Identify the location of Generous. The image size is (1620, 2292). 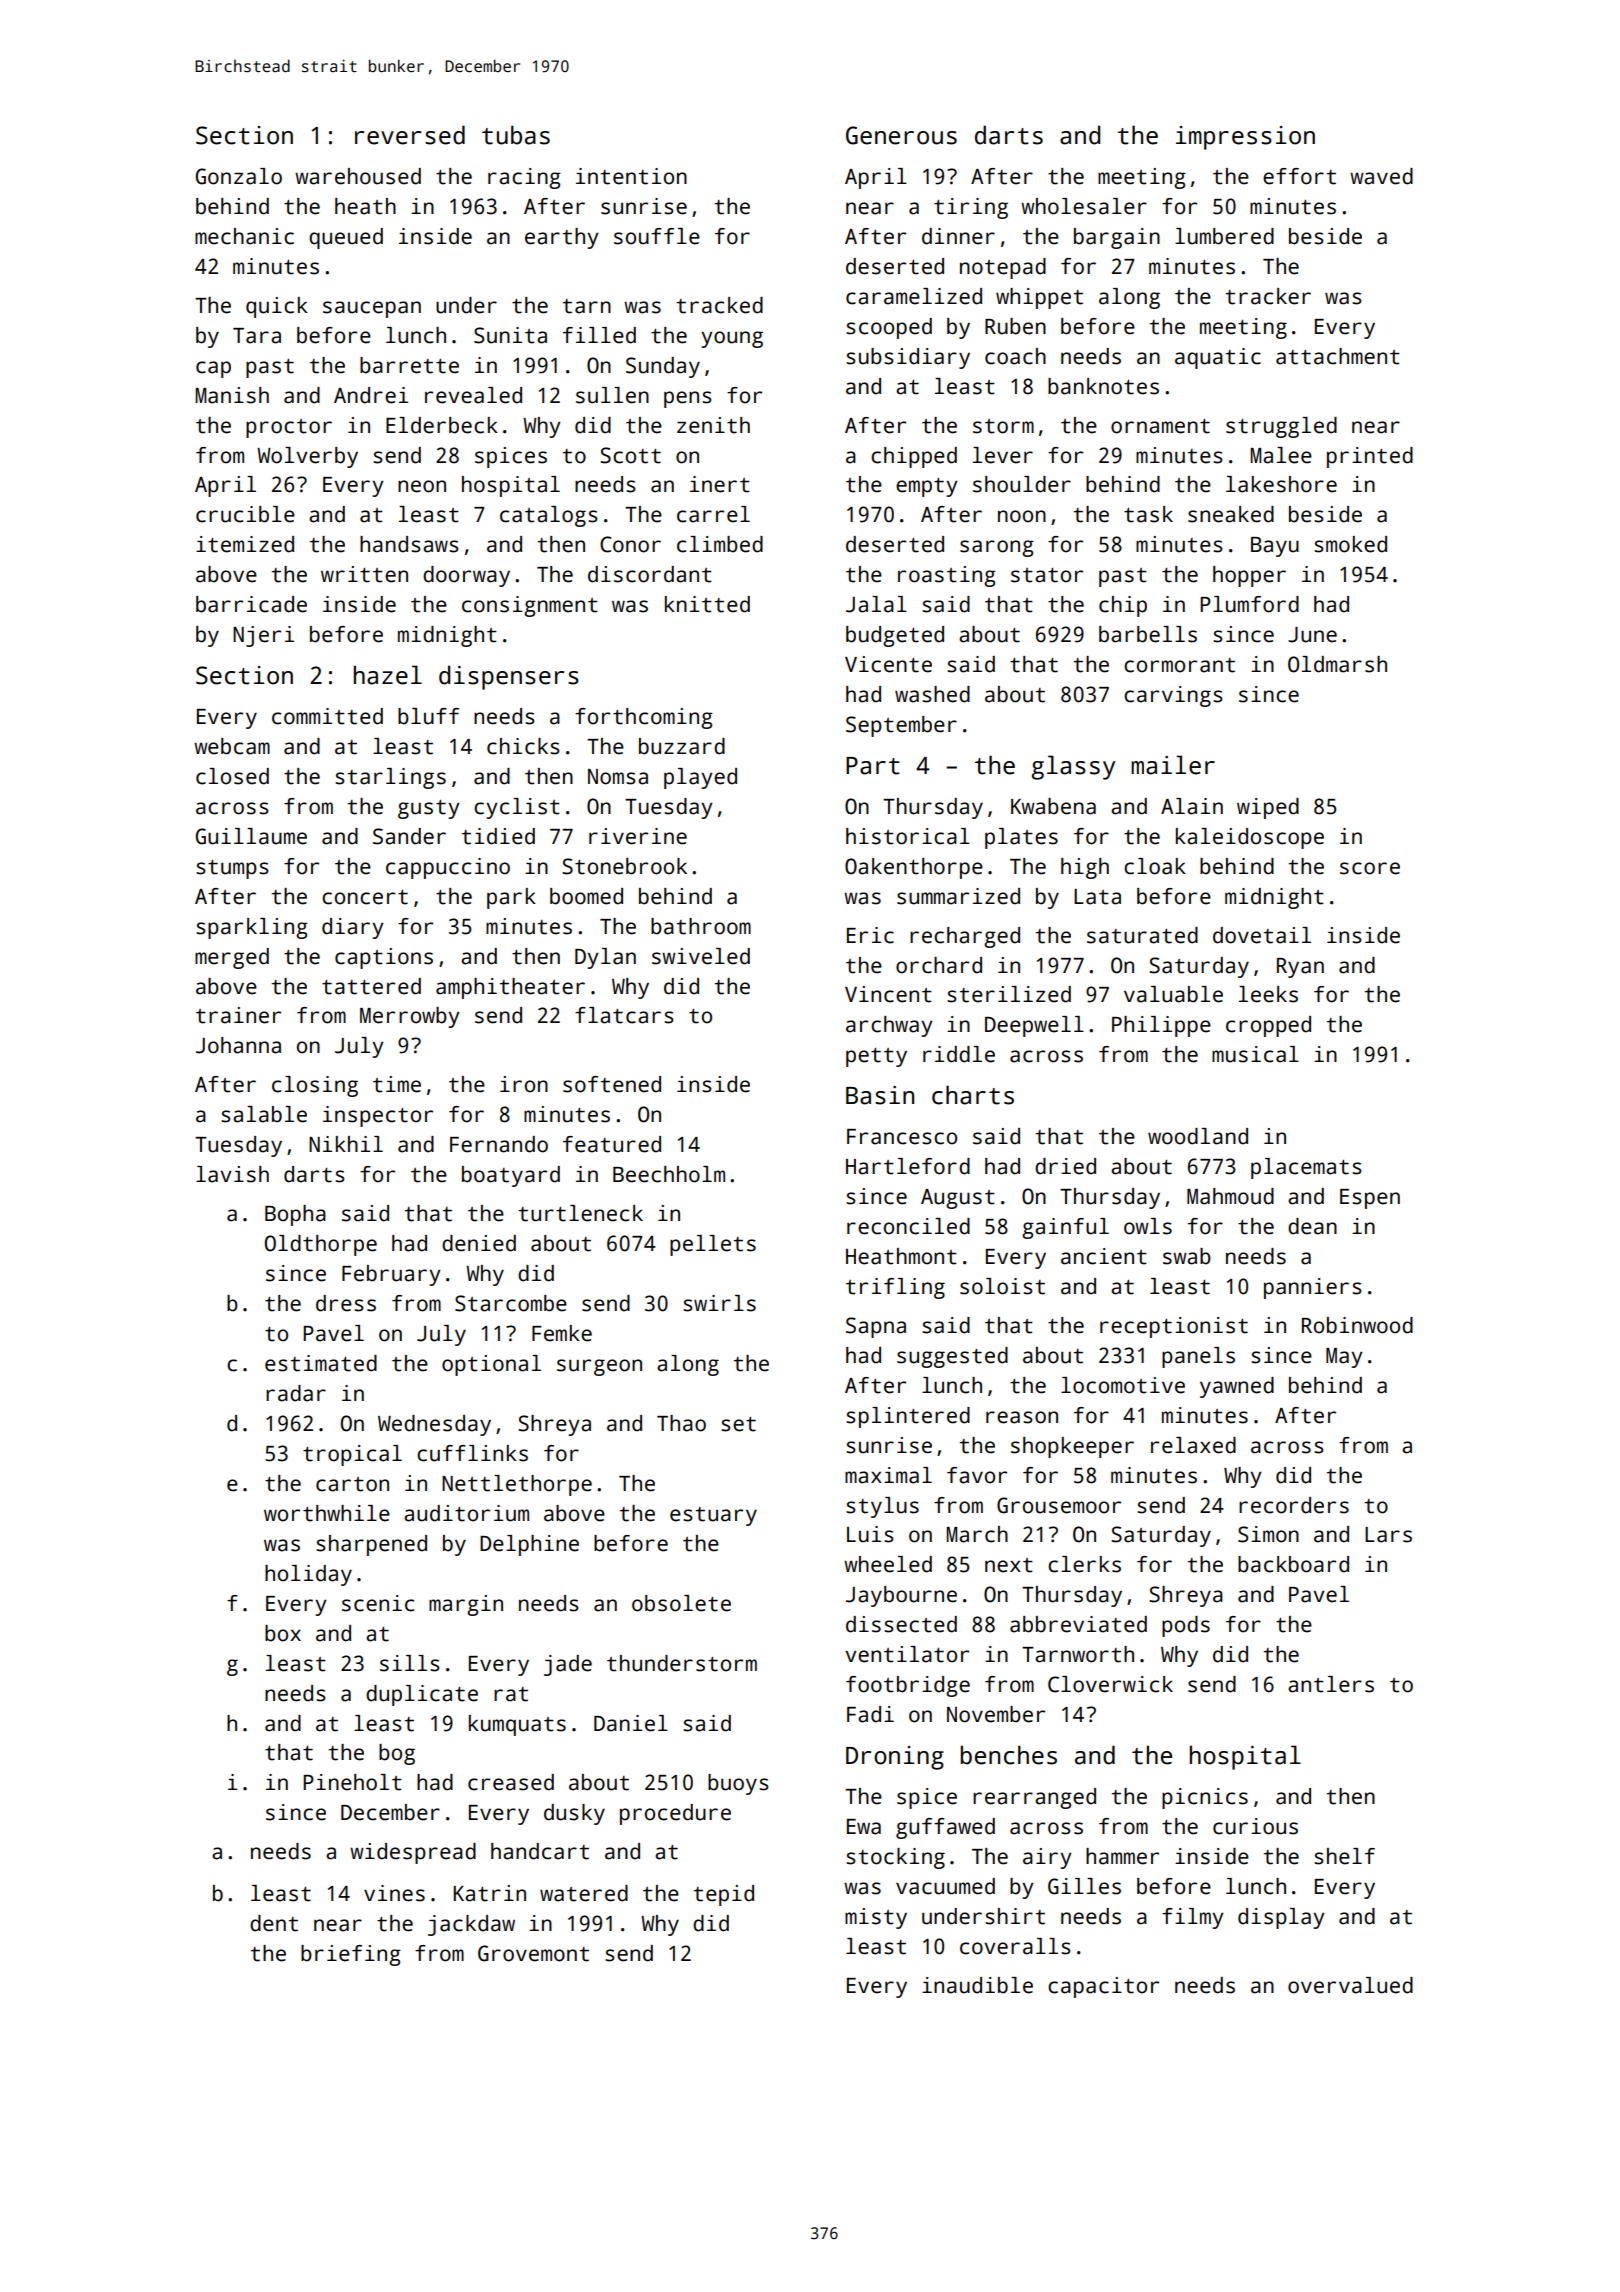
(901, 135).
